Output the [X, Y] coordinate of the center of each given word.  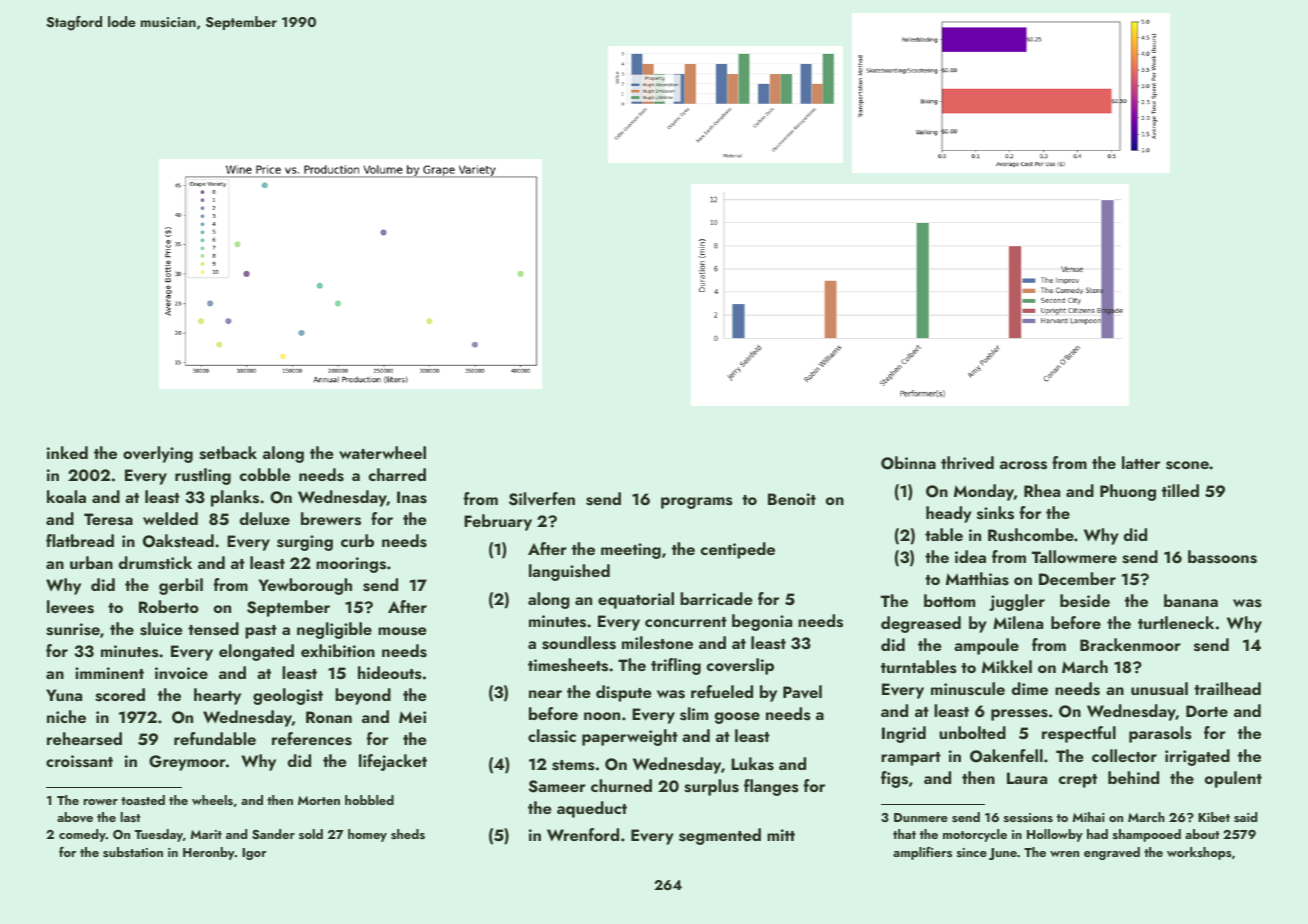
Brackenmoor [1130, 644]
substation [133, 852]
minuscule [968, 689]
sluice [161, 629]
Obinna [908, 463]
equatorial [636, 600]
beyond [363, 696]
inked [67, 452]
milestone [657, 643]
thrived [967, 463]
